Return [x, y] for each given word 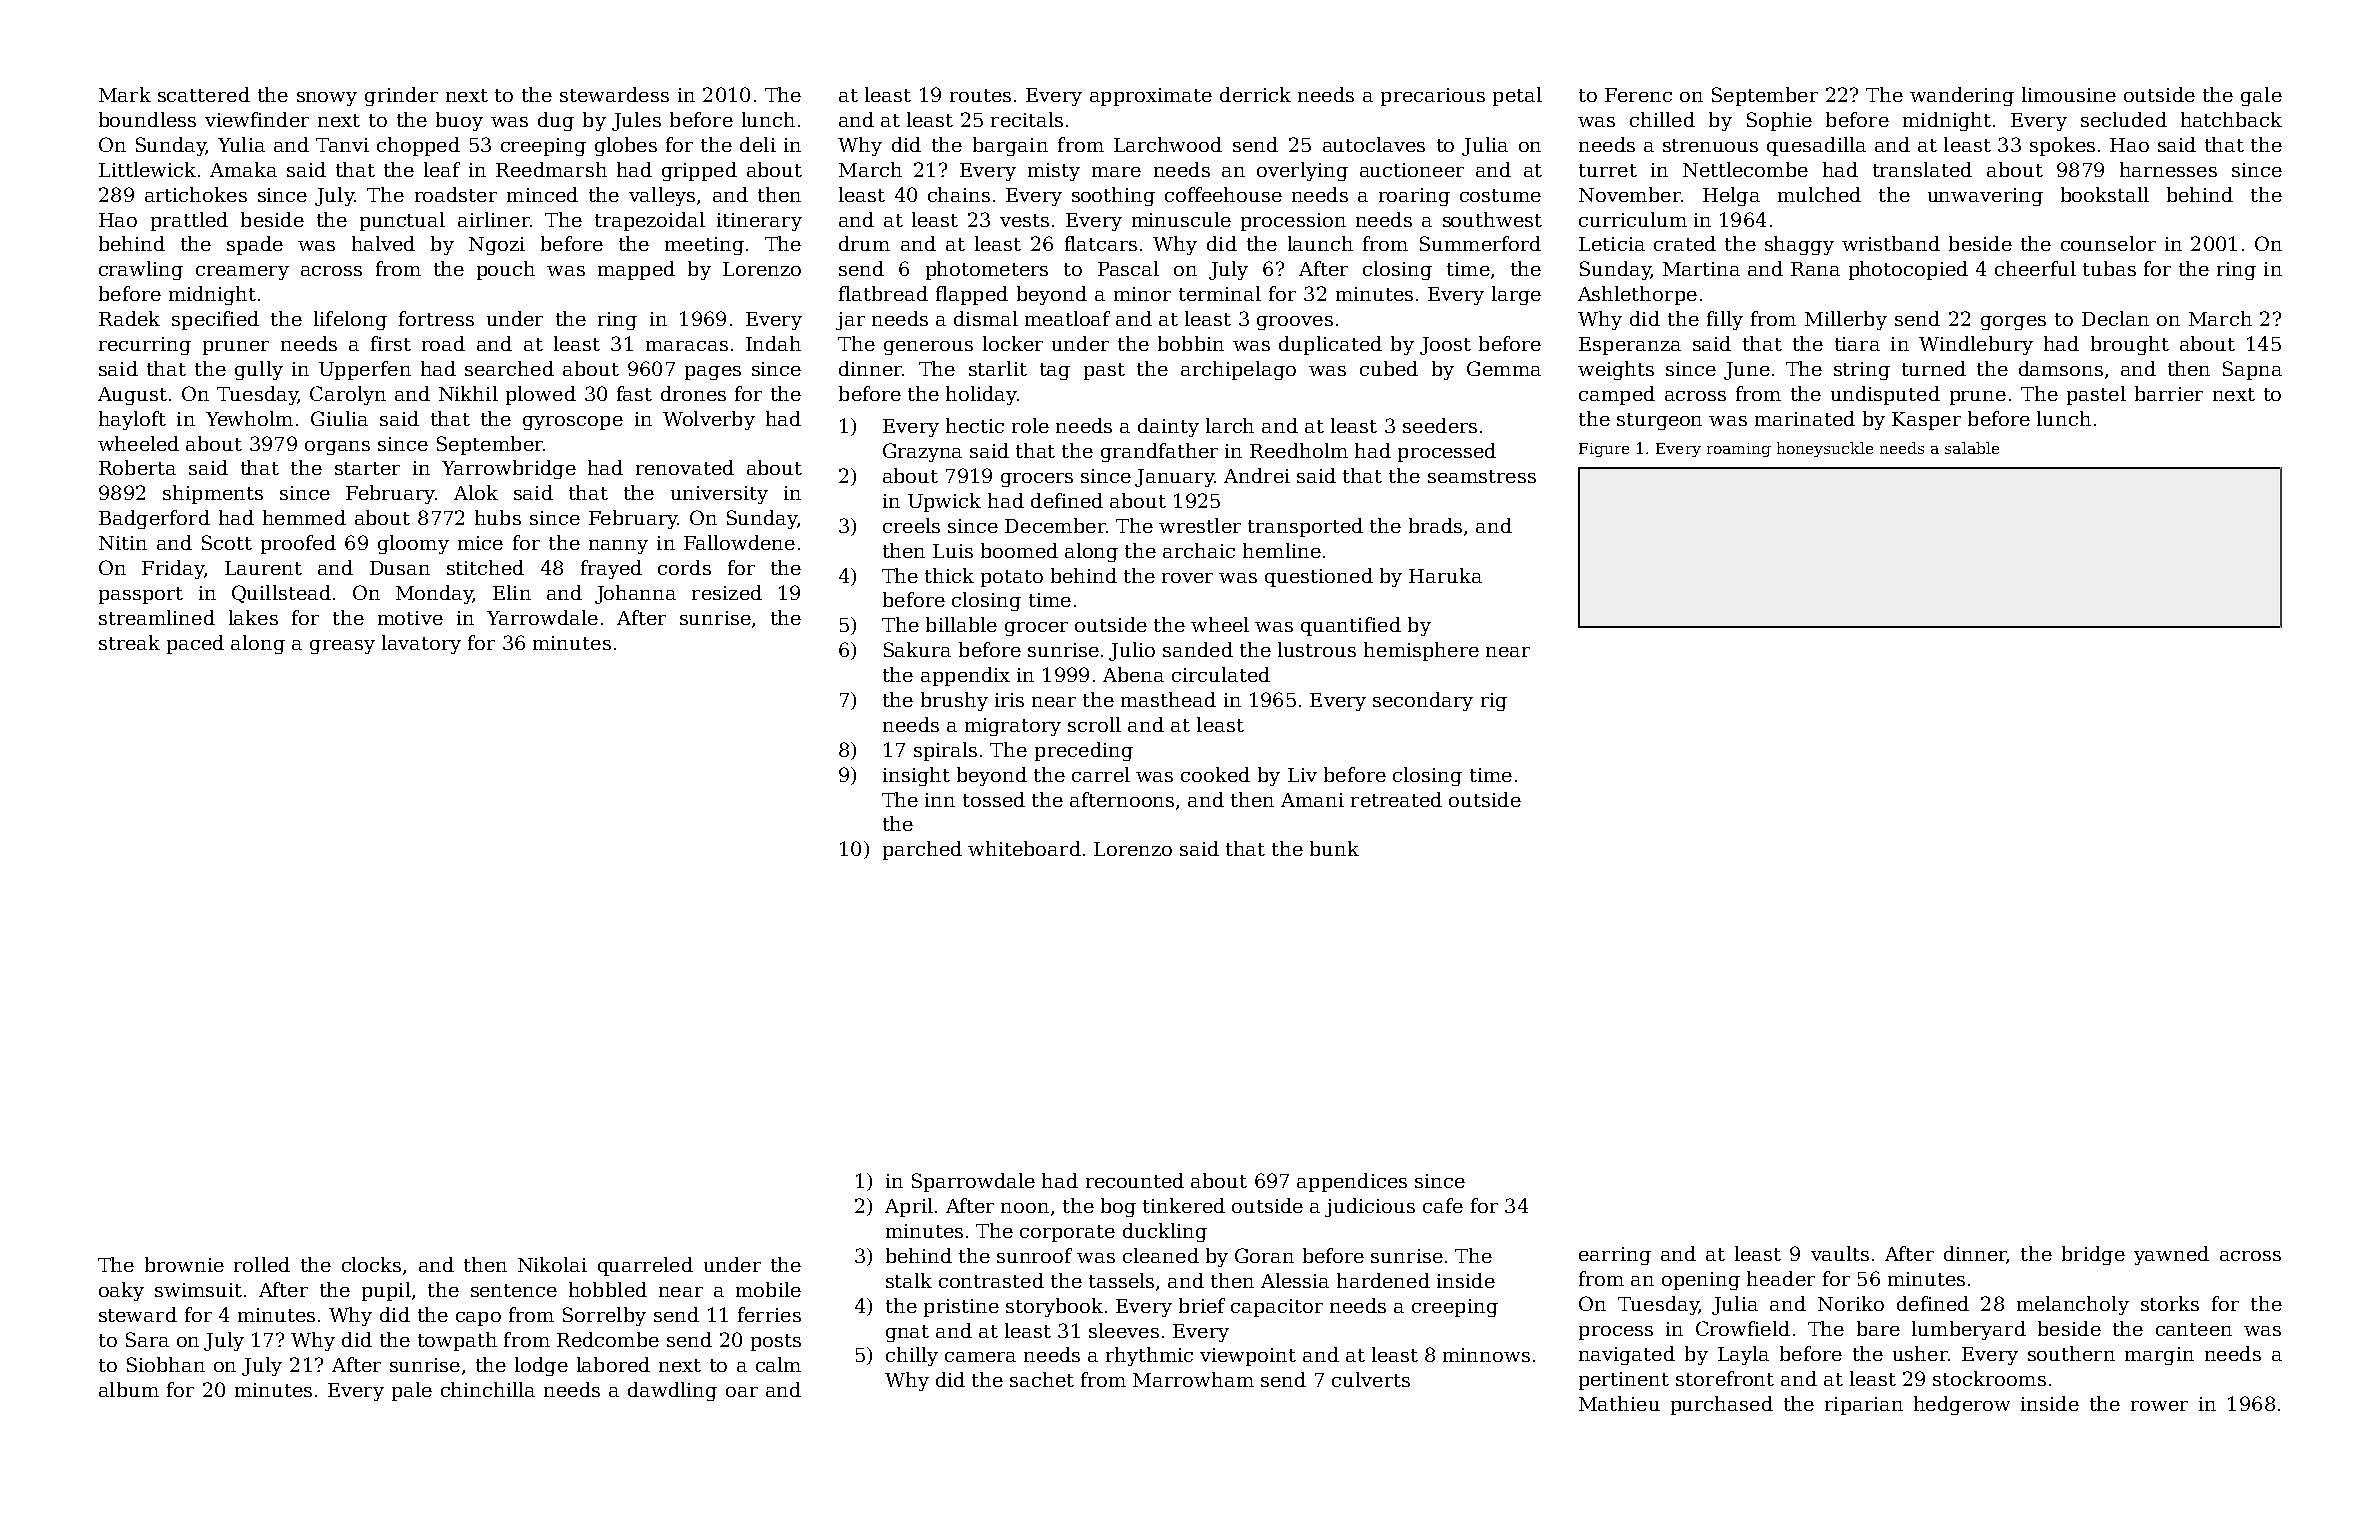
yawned [2171, 1255]
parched [922, 850]
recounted [1135, 1180]
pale [412, 1391]
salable [1972, 448]
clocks [371, 1264]
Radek [129, 318]
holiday [981, 395]
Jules [636, 121]
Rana [1815, 269]
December [1055, 525]
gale [2261, 96]
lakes [253, 617]
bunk [1334, 848]
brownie [184, 1264]
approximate [1151, 97]
